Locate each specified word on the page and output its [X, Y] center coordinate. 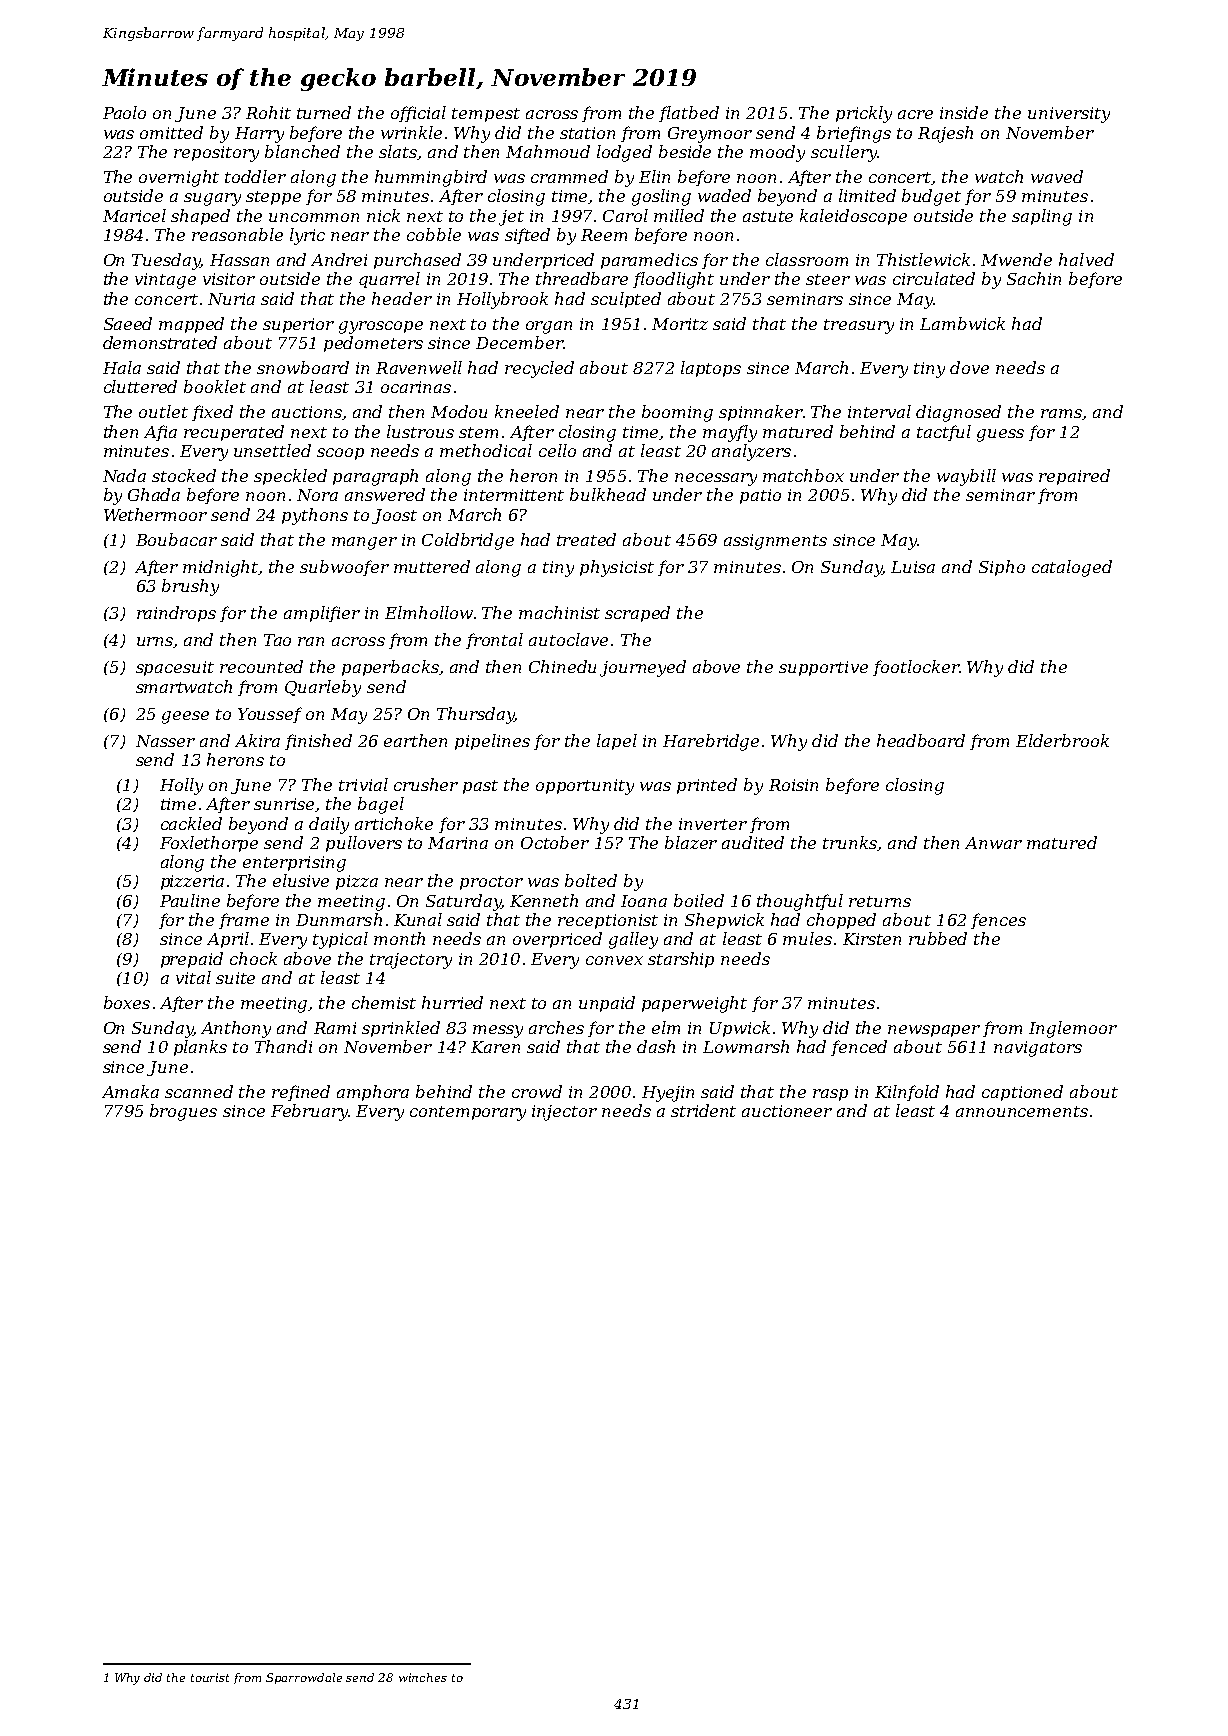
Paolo [124, 112]
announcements [1022, 1111]
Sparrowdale [304, 1678]
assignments [775, 542]
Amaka [130, 1091]
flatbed [689, 114]
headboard [921, 740]
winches [423, 1677]
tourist [210, 1677]
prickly [864, 114]
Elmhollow [429, 612]
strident [703, 1110]
